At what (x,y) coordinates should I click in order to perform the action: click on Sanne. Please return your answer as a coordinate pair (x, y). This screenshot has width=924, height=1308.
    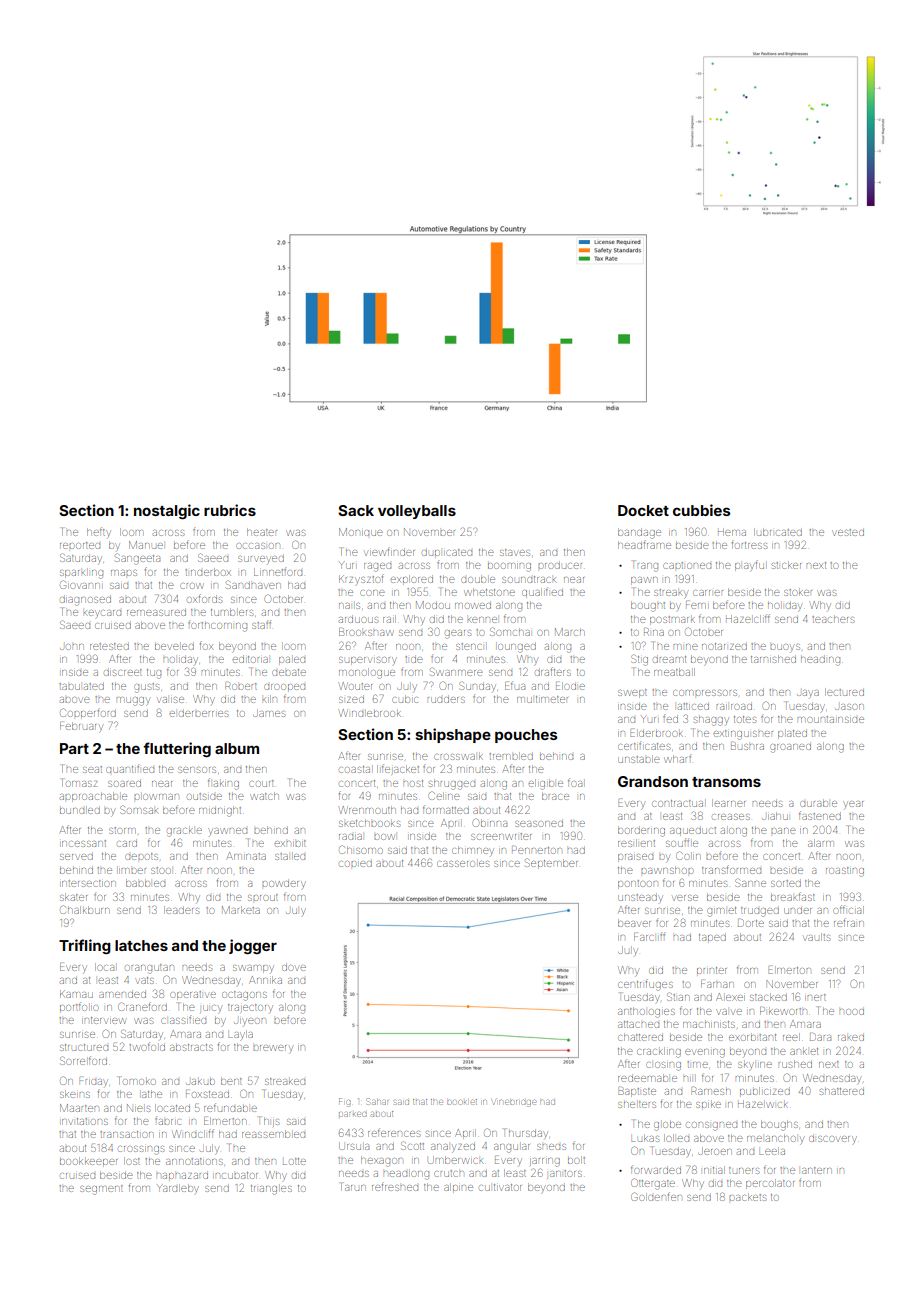
    Looking at the image, I should click on (750, 882).
